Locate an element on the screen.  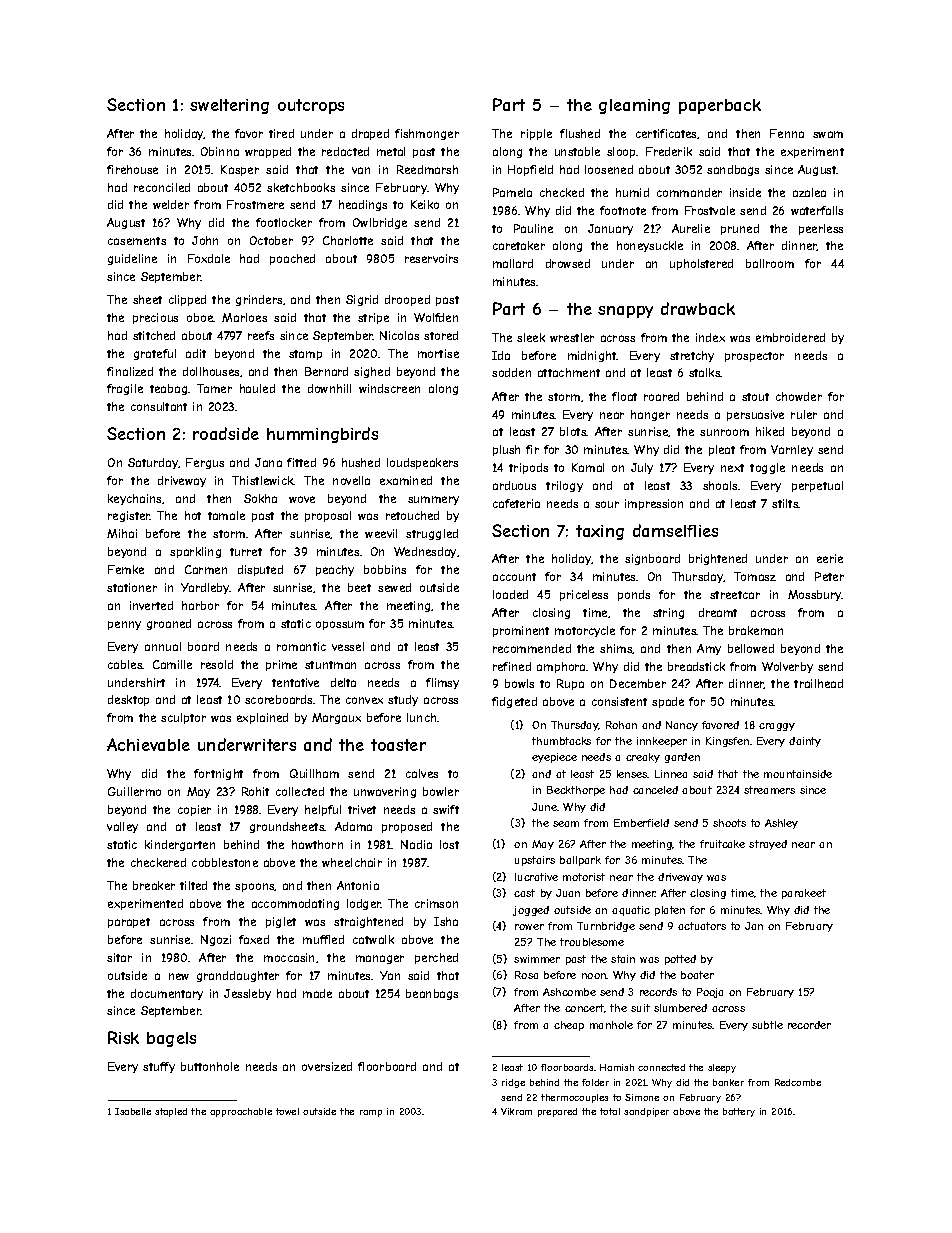
string is located at coordinates (668, 613).
